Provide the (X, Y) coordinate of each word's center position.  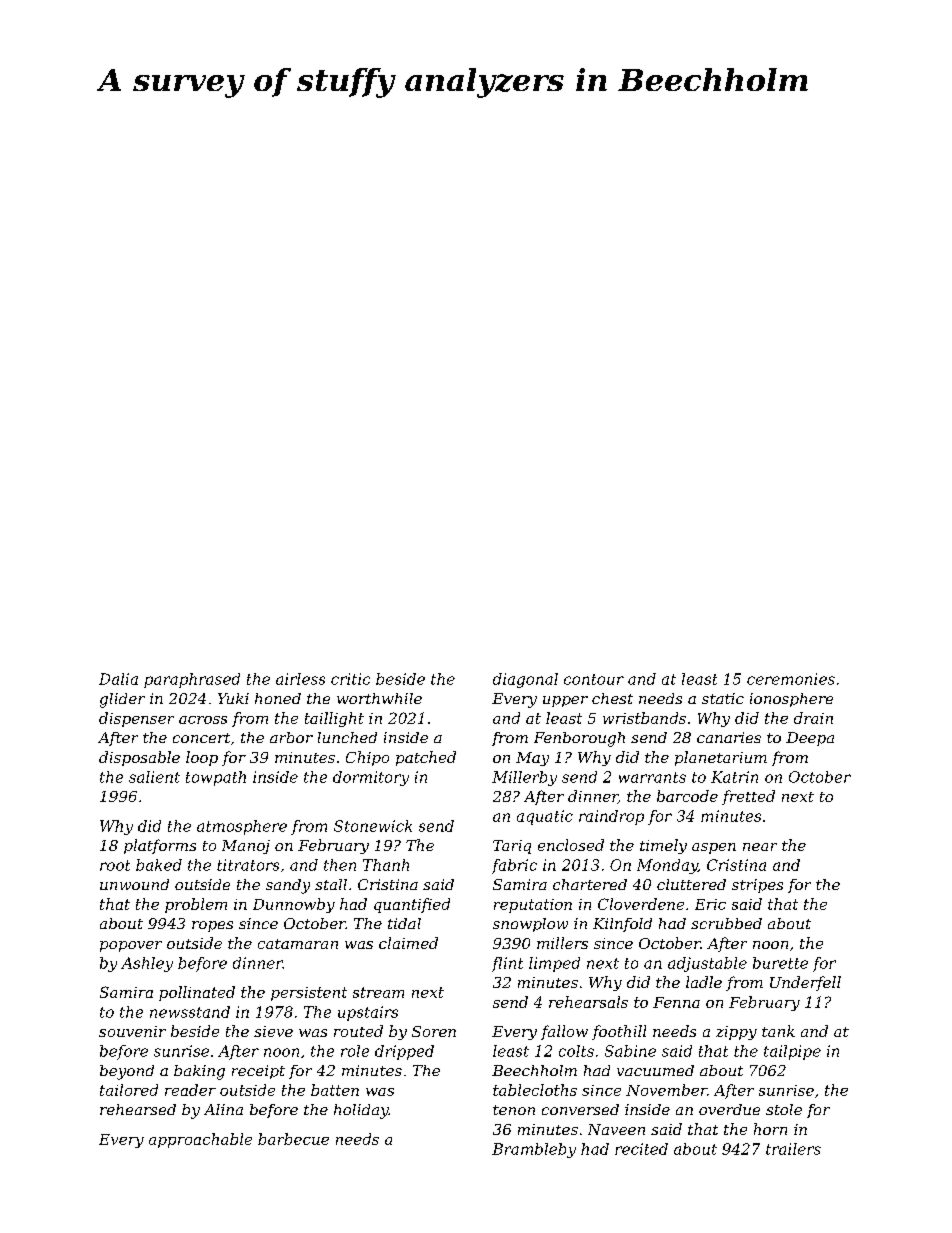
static (723, 698)
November (666, 1090)
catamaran (298, 944)
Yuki (233, 698)
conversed (580, 1109)
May (532, 759)
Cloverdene (641, 904)
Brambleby (534, 1150)
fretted (748, 797)
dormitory (371, 778)
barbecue (293, 1139)
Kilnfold (622, 925)
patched (426, 758)
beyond (127, 1072)
